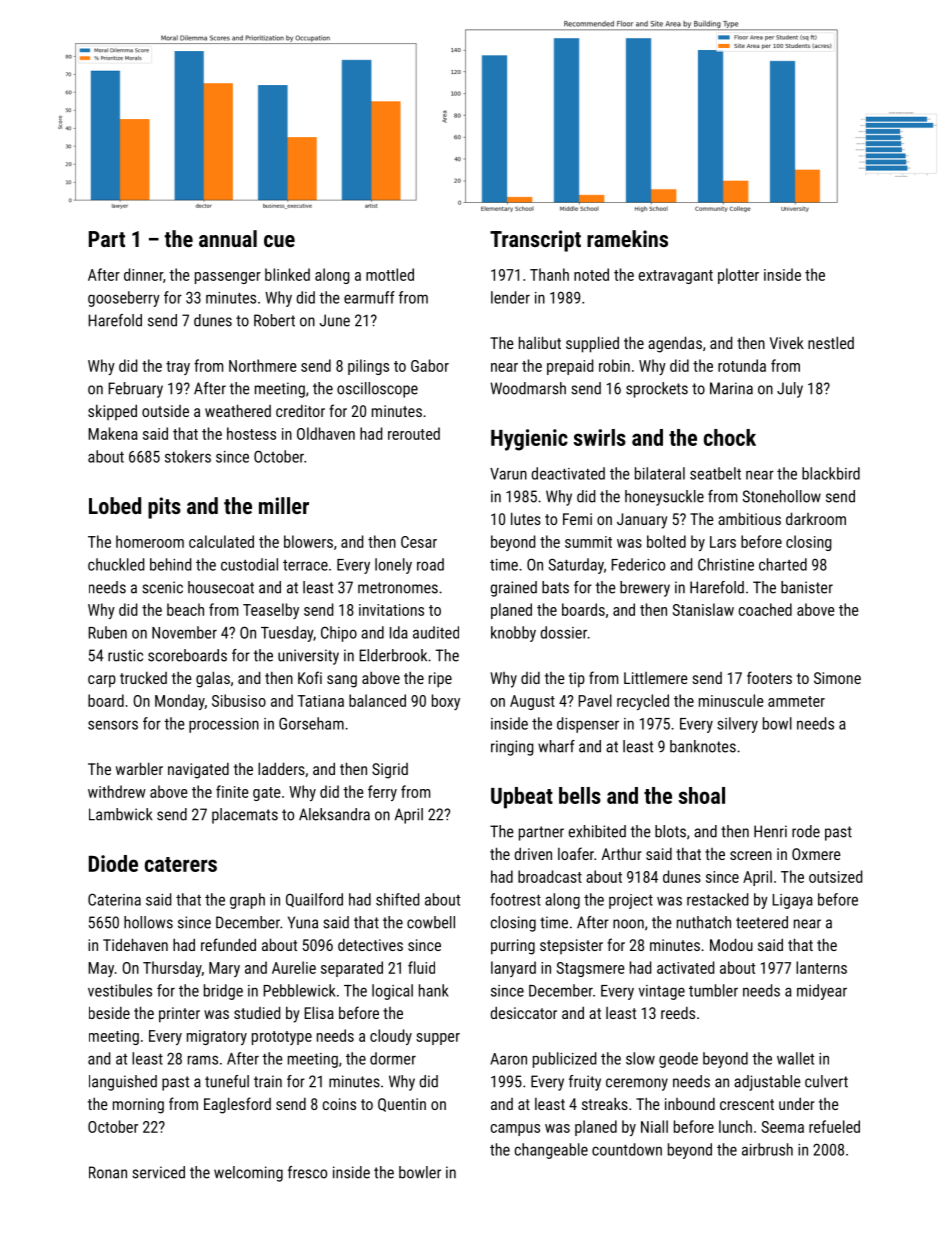 The width and height of the image is (952, 1233). Describe the element at coordinates (178, 368) in the image. I see `tray` at that location.
